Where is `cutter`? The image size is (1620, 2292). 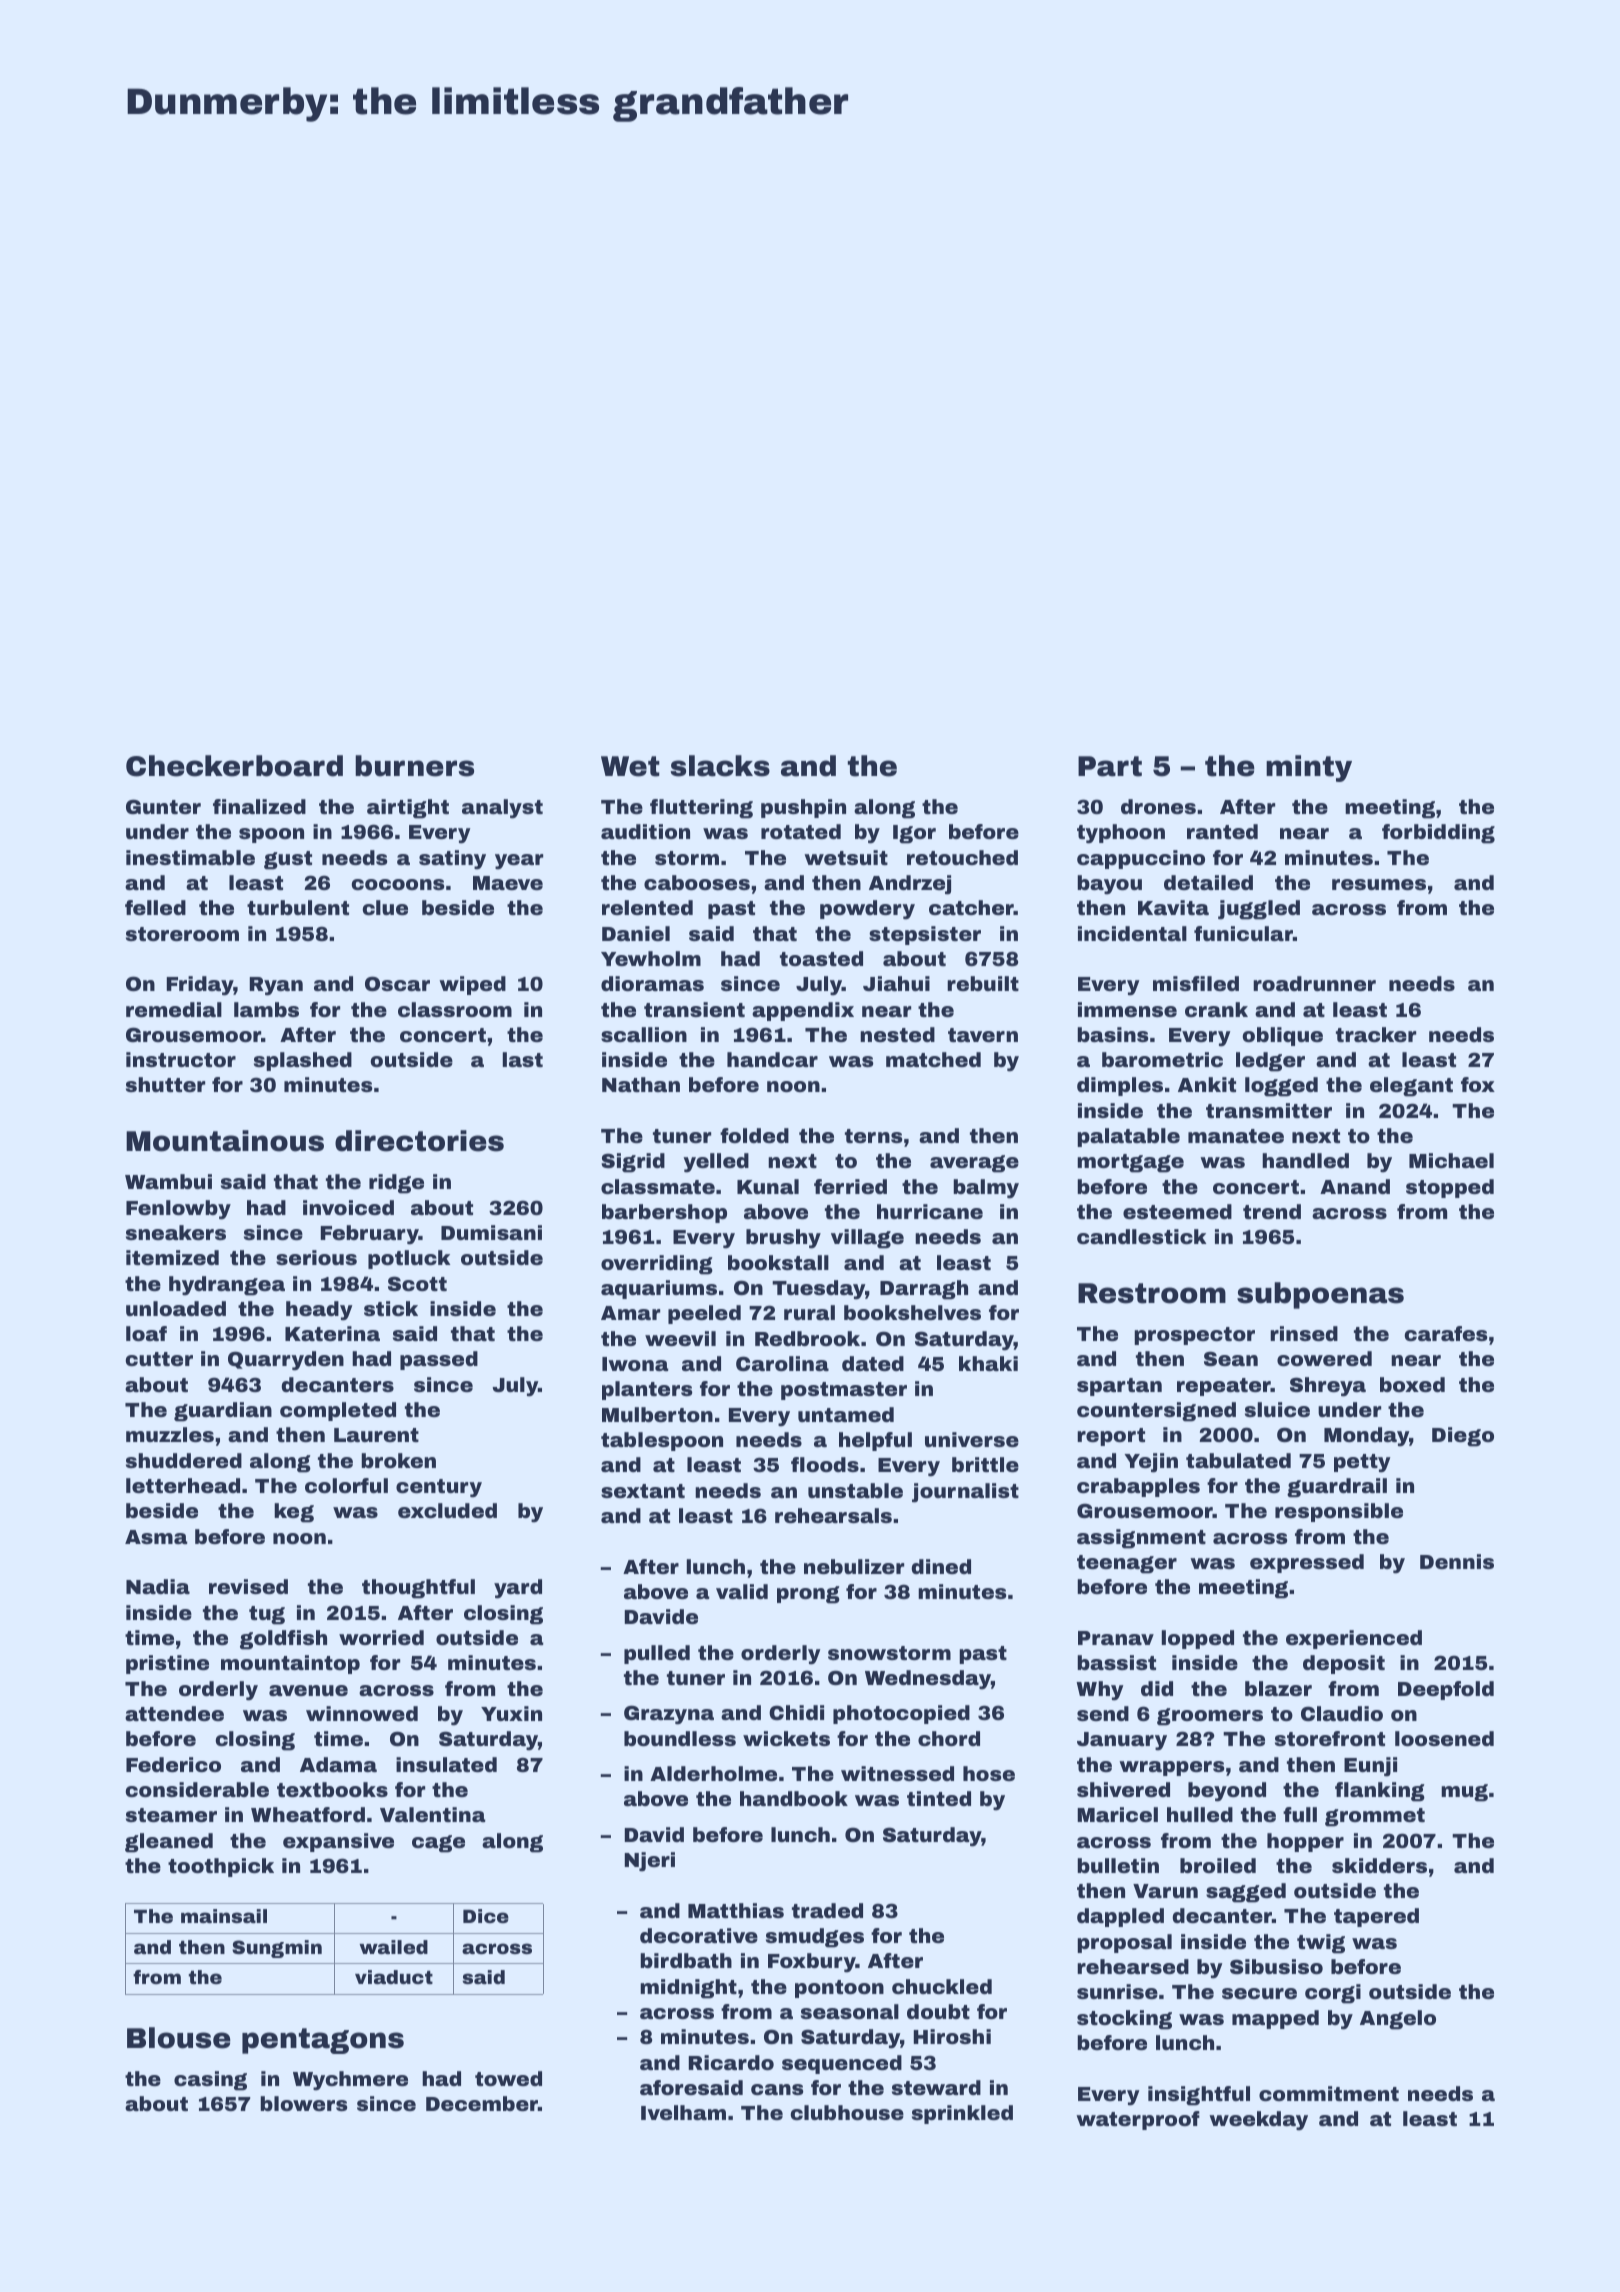
cutter is located at coordinates (159, 1359).
